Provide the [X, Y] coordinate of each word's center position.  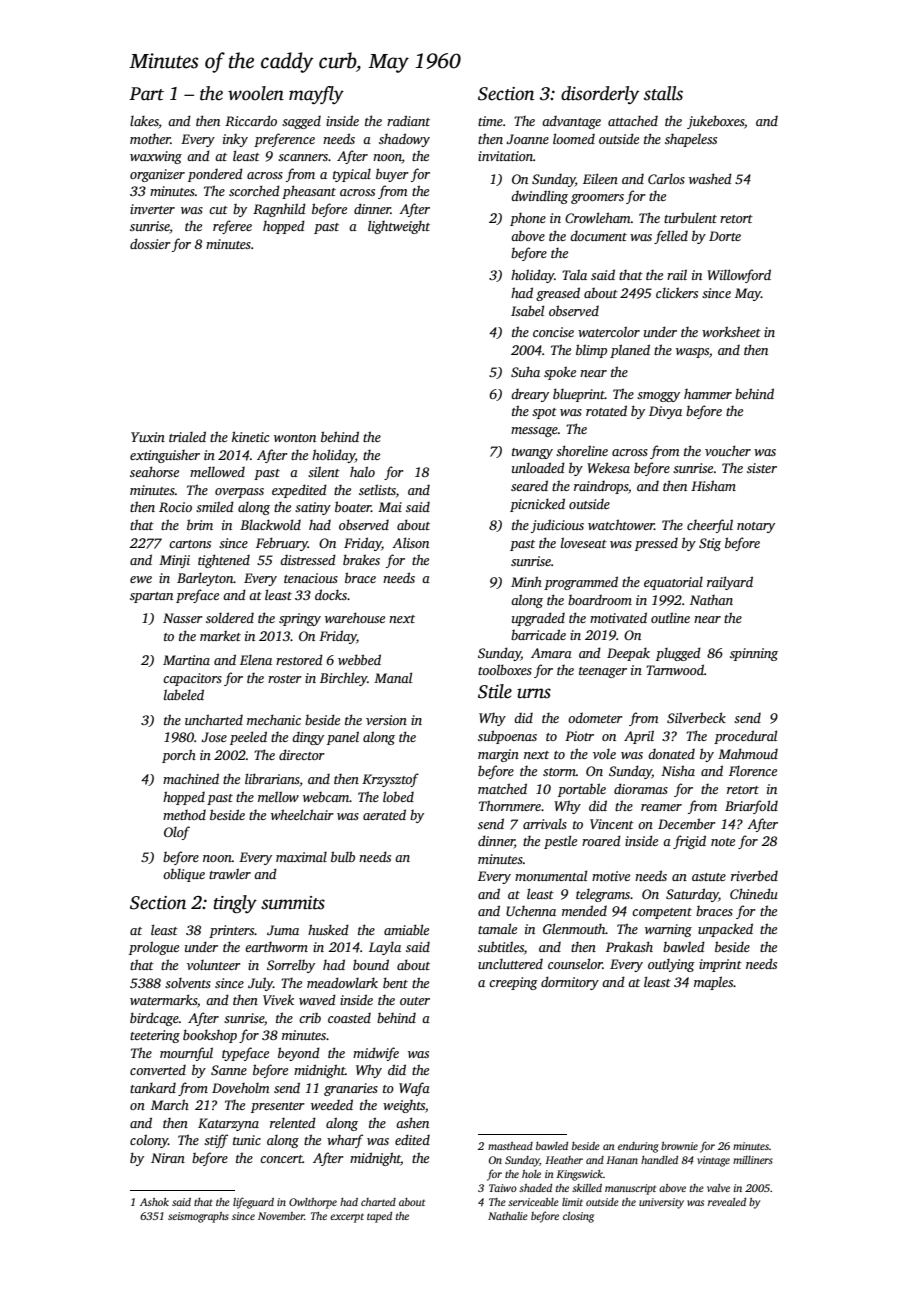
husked [328, 929]
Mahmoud [748, 753]
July [260, 984]
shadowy [404, 140]
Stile [495, 691]
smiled [215, 506]
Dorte [725, 236]
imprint [720, 965]
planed [630, 351]
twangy [532, 453]
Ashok [154, 1202]
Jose [214, 737]
